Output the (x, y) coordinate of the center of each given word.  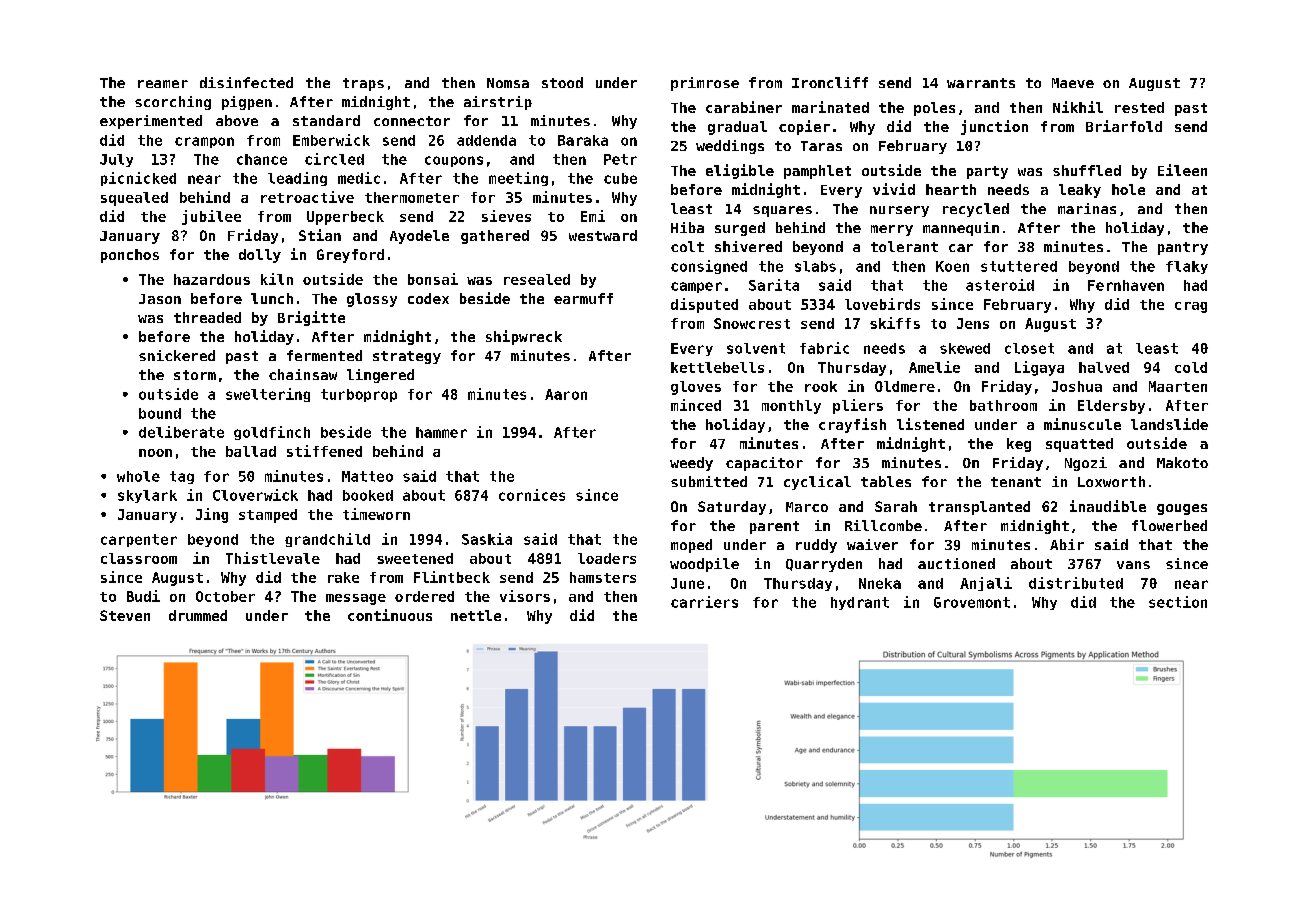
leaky (1080, 191)
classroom (139, 558)
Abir (1067, 544)
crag (1191, 307)
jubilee (211, 217)
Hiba (687, 227)
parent (774, 527)
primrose (705, 84)
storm (195, 375)
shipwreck (524, 337)
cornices (532, 495)
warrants (981, 83)
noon (155, 453)
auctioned (956, 563)
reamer (163, 84)
